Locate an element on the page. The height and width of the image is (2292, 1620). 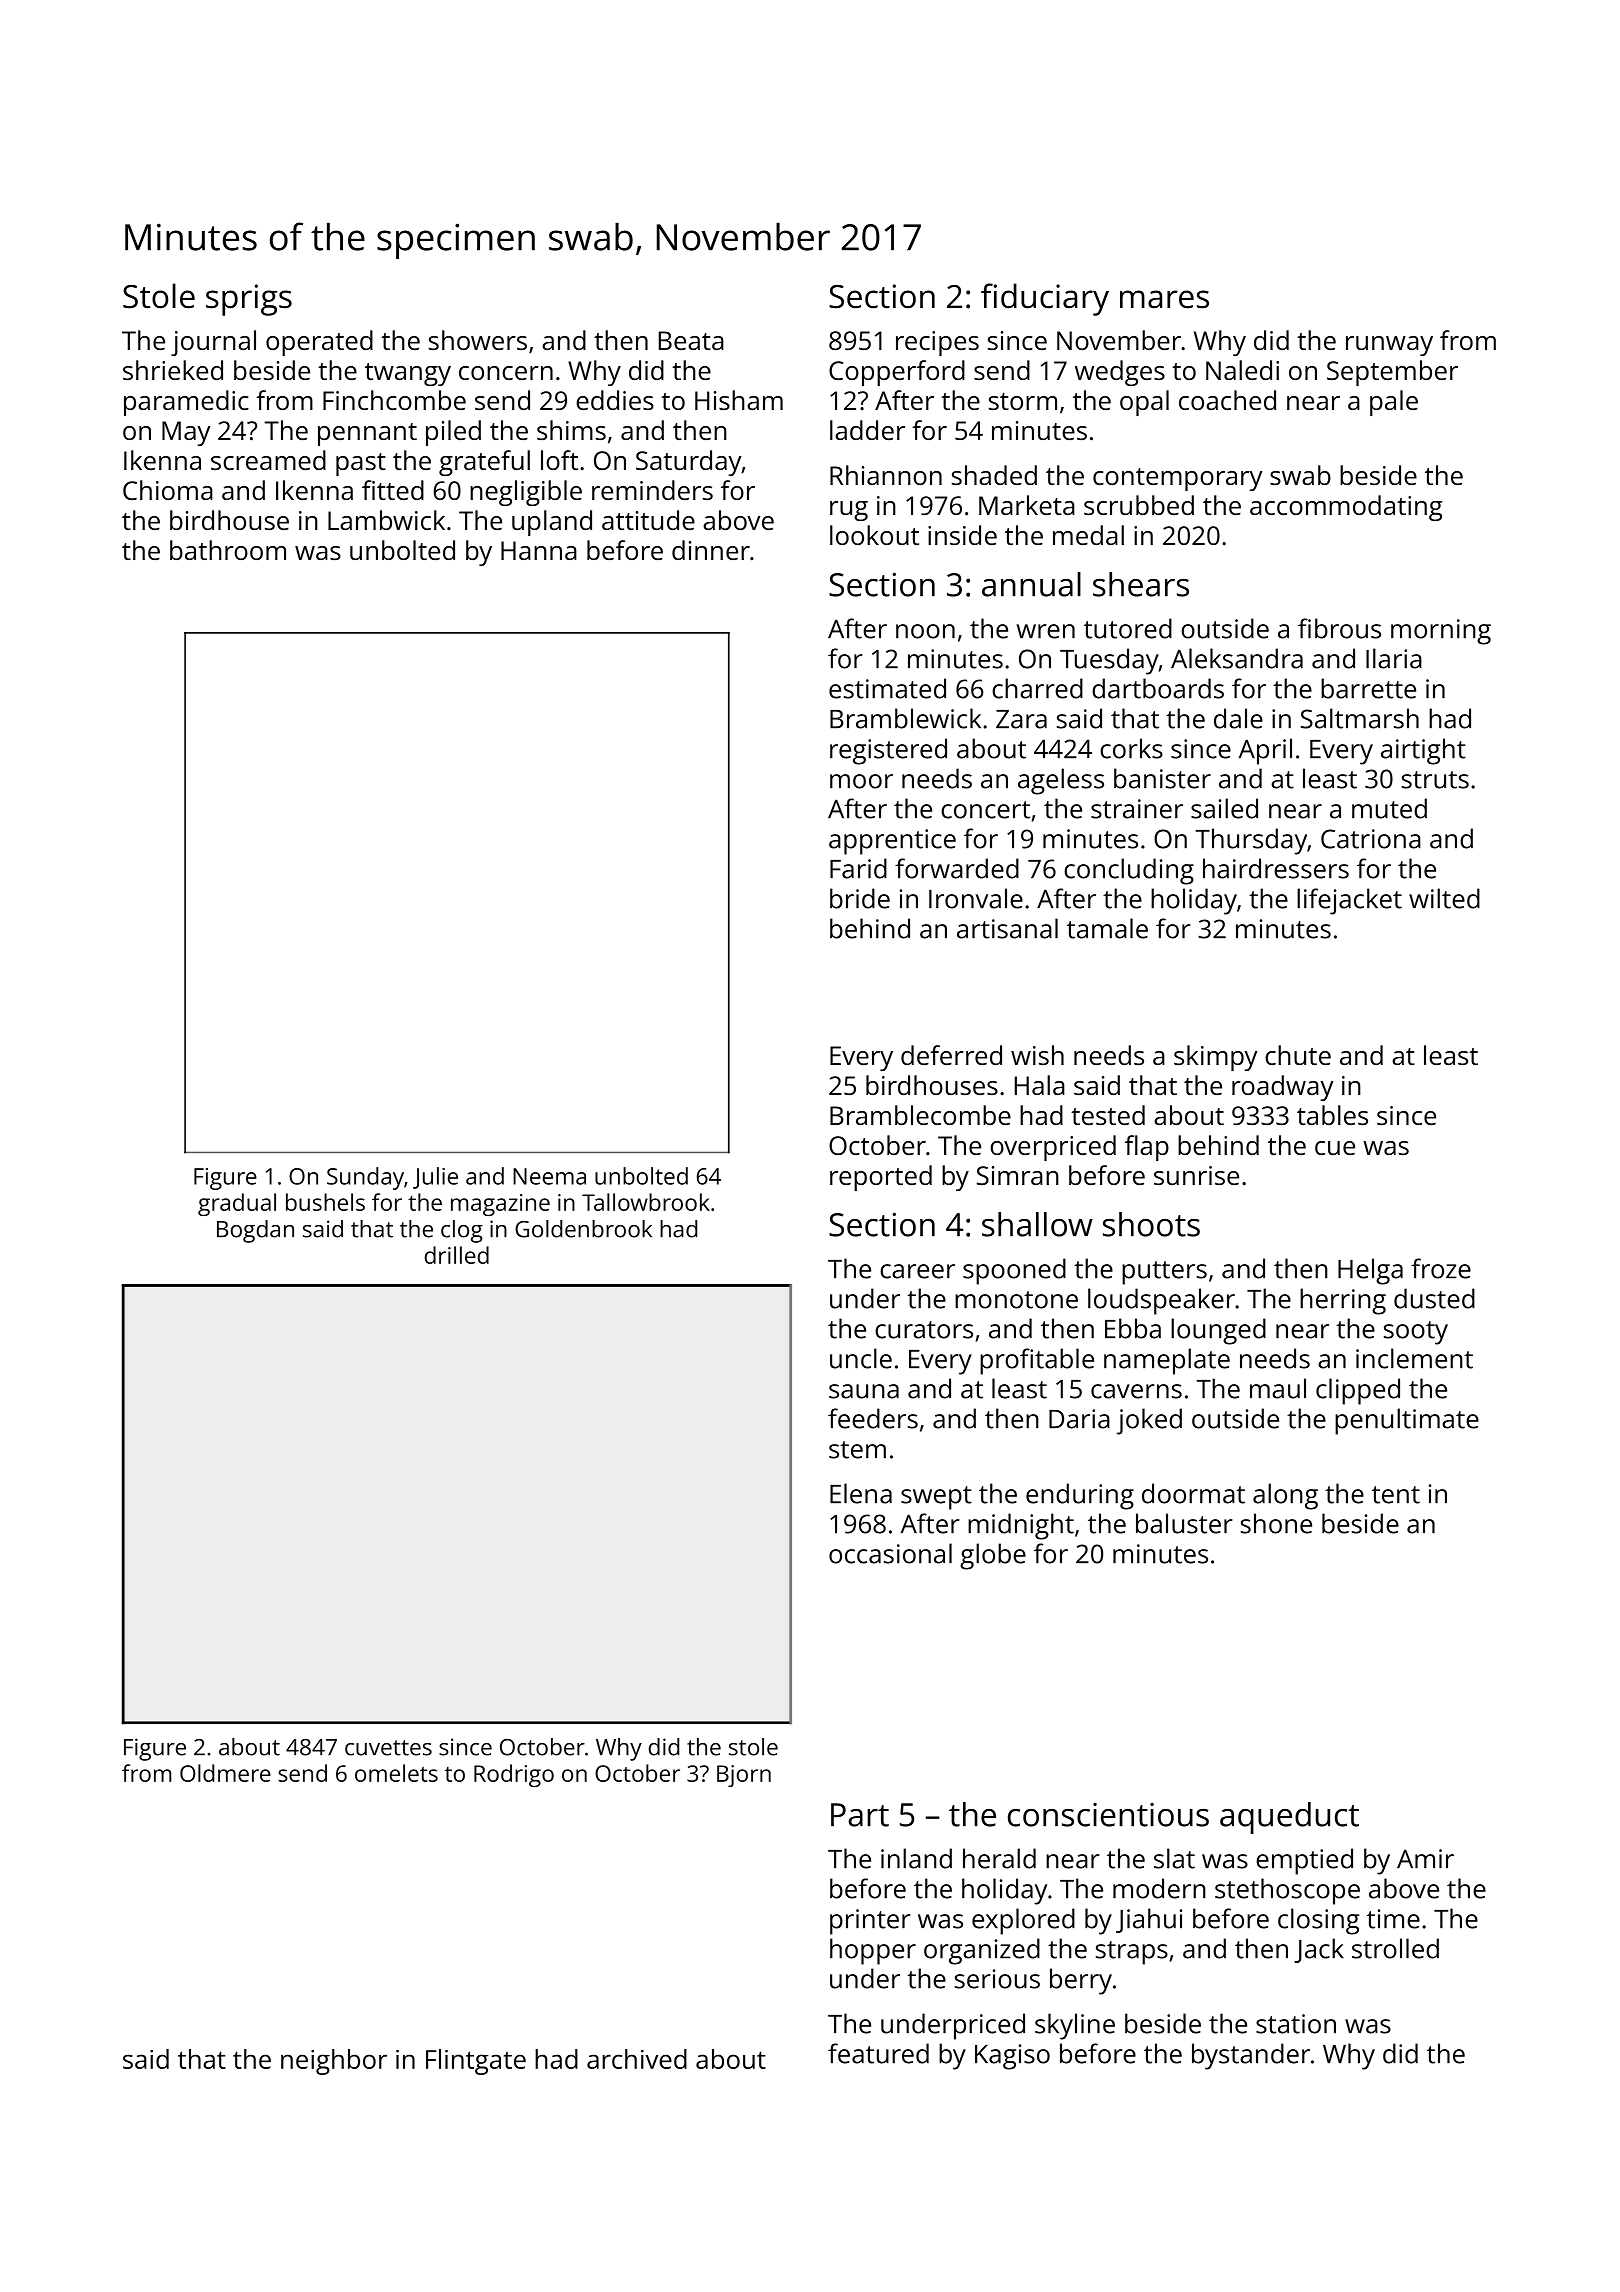
feeders is located at coordinates (873, 1418).
